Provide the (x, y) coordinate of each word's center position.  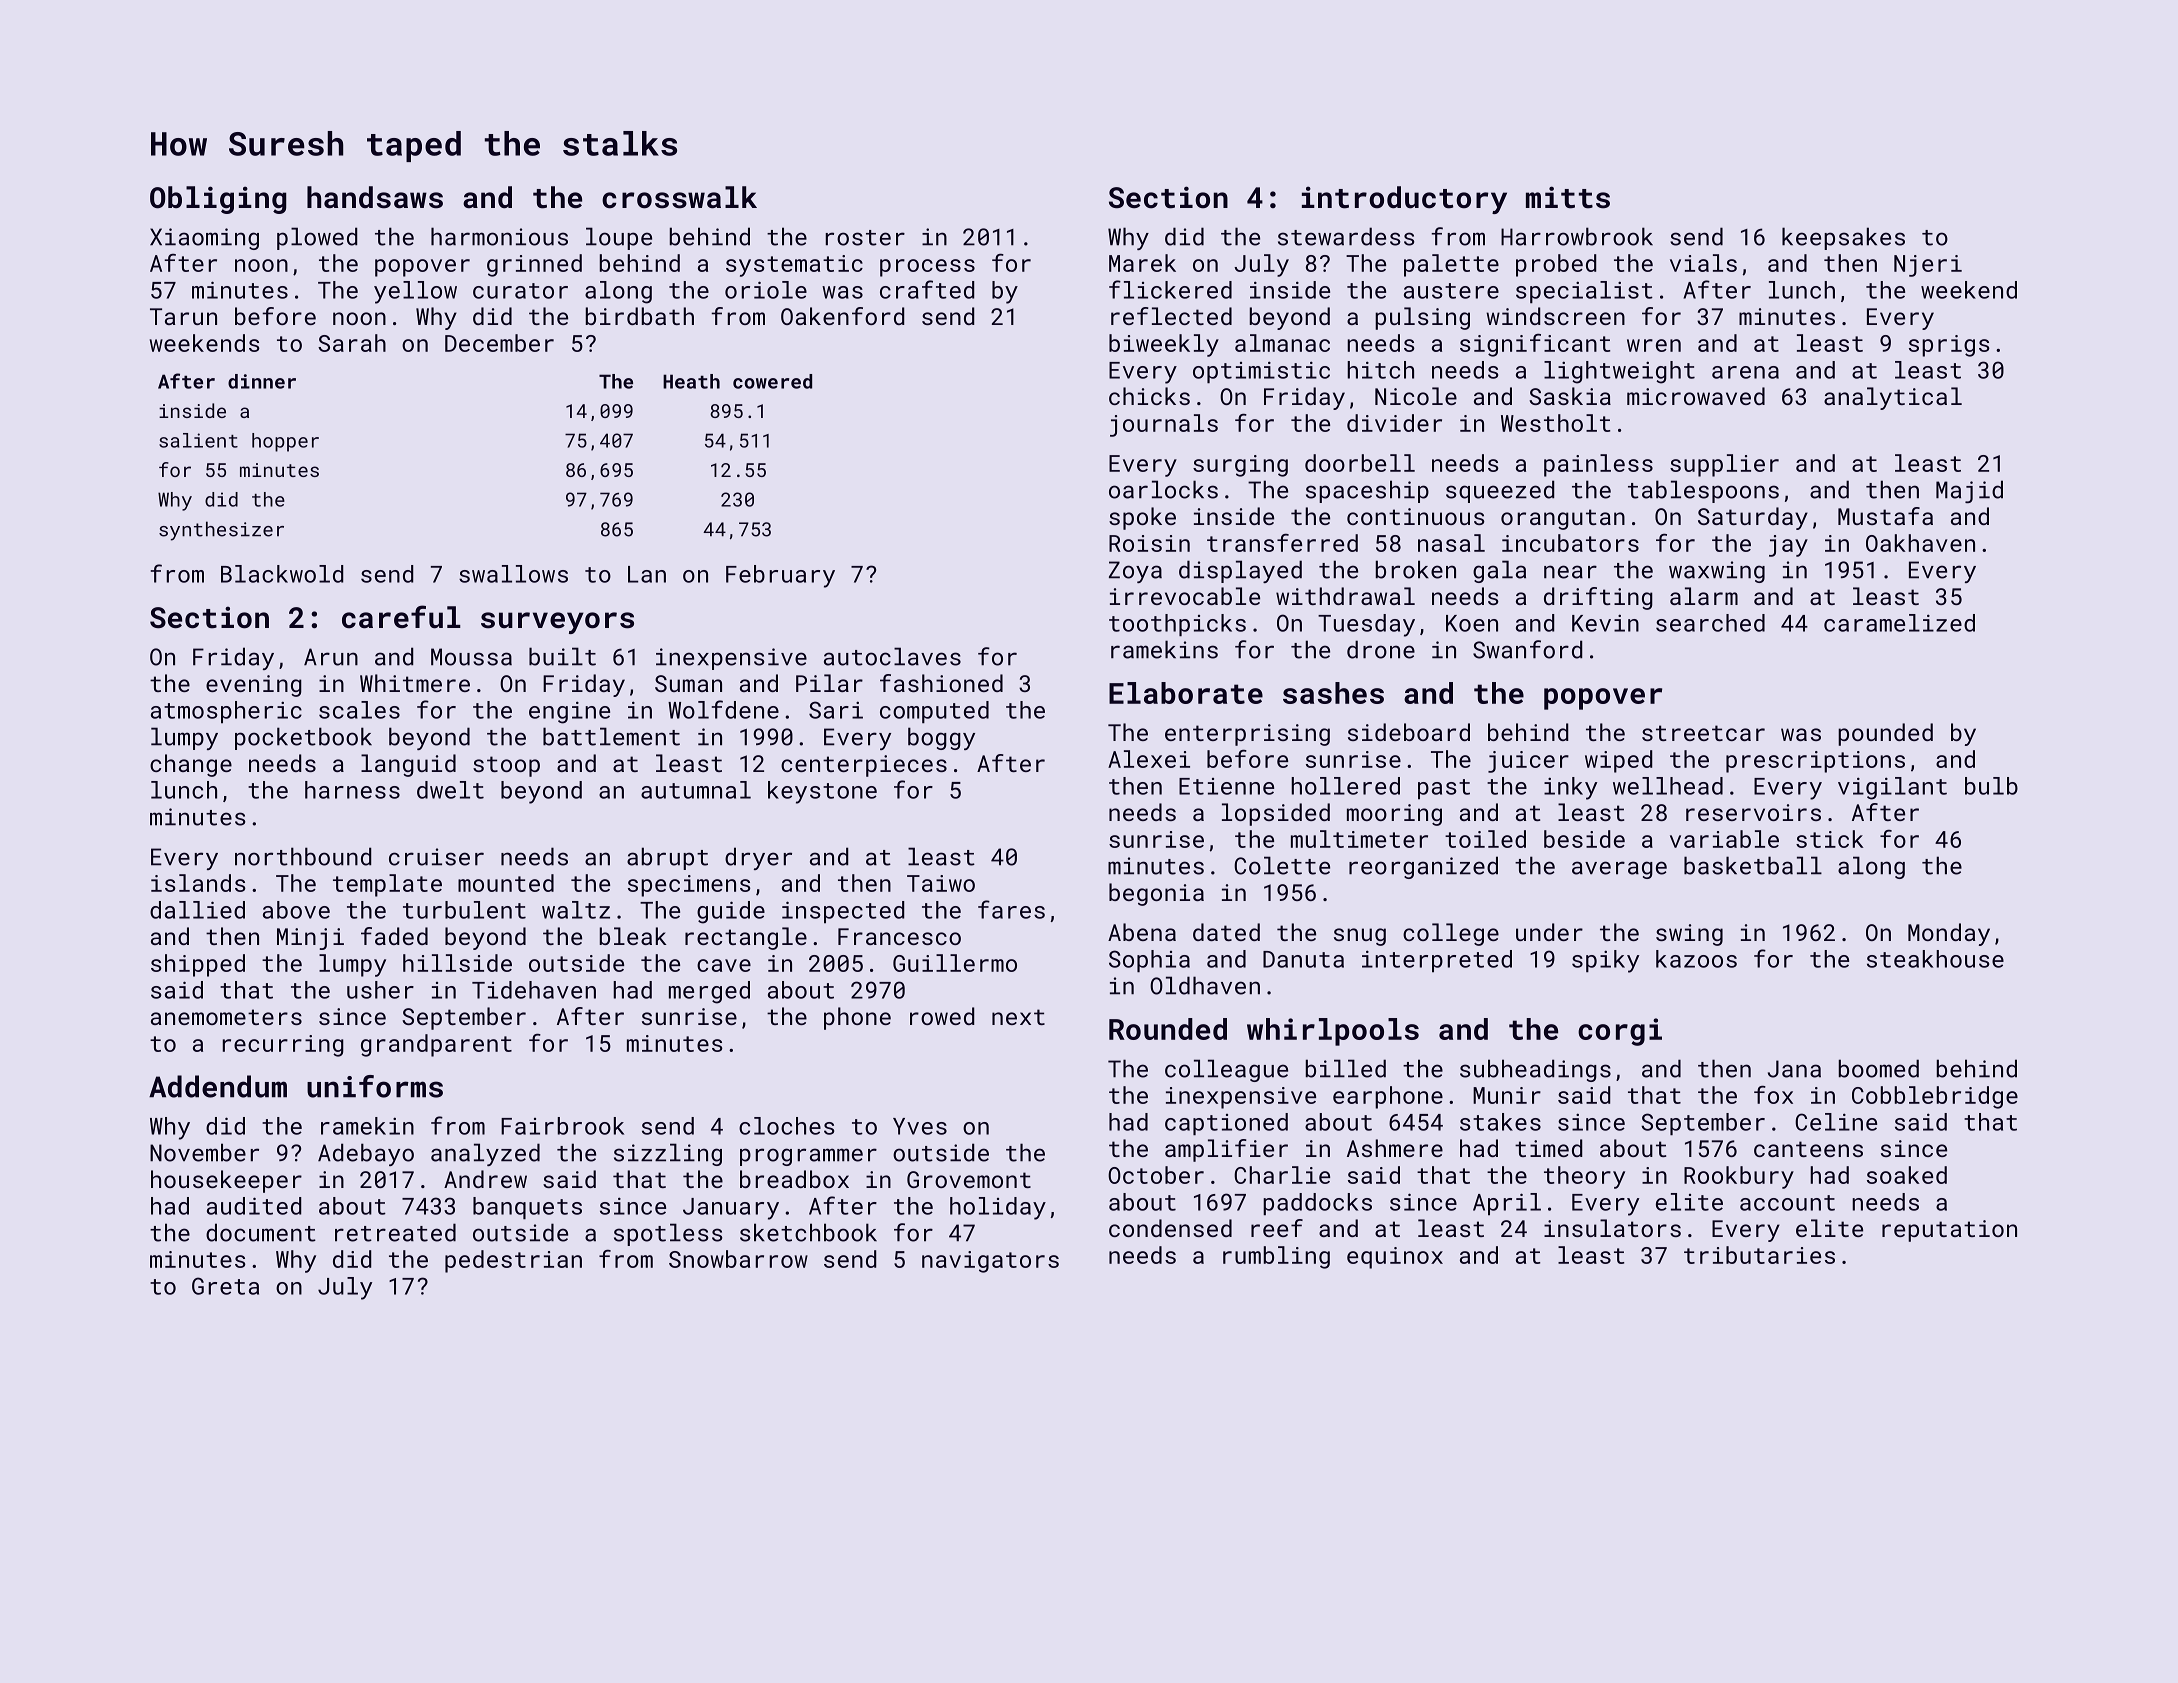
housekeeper (226, 1181)
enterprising (1247, 735)
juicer (1528, 762)
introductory (1404, 200)
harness (352, 790)
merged (709, 992)
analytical (1893, 398)
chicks (1149, 396)
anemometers (226, 1017)
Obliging (218, 200)
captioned (1226, 1124)
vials (1703, 263)
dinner (262, 381)
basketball (1753, 865)
